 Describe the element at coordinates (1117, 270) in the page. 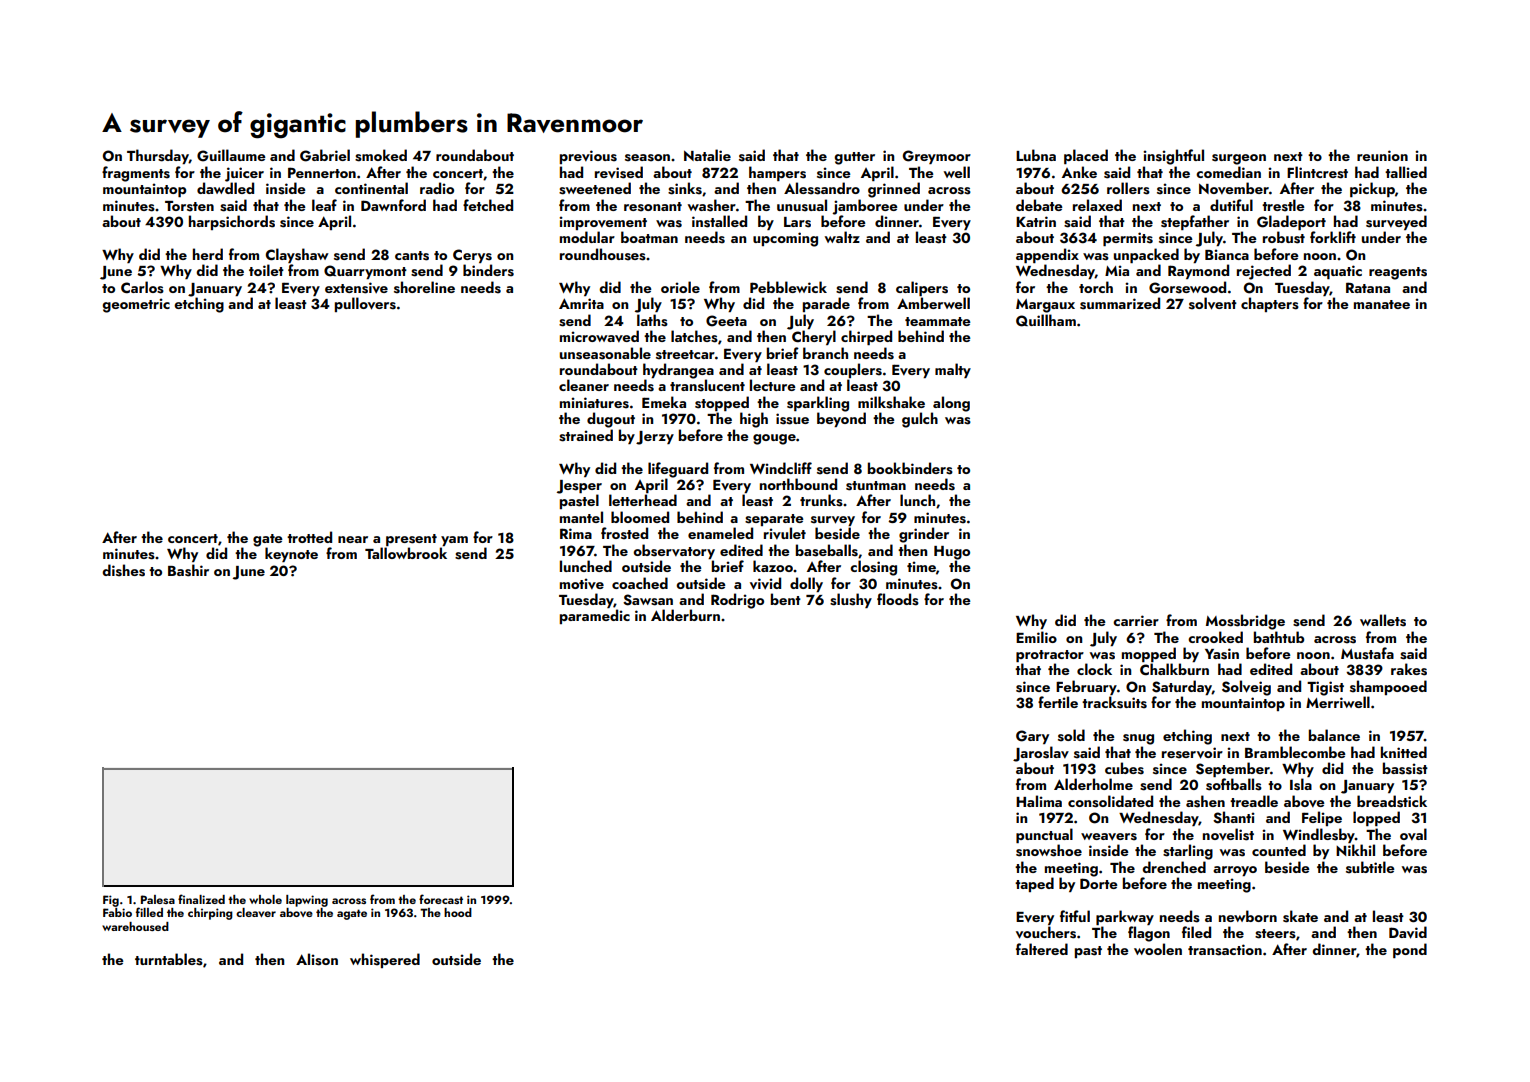

I see `Mia` at that location.
